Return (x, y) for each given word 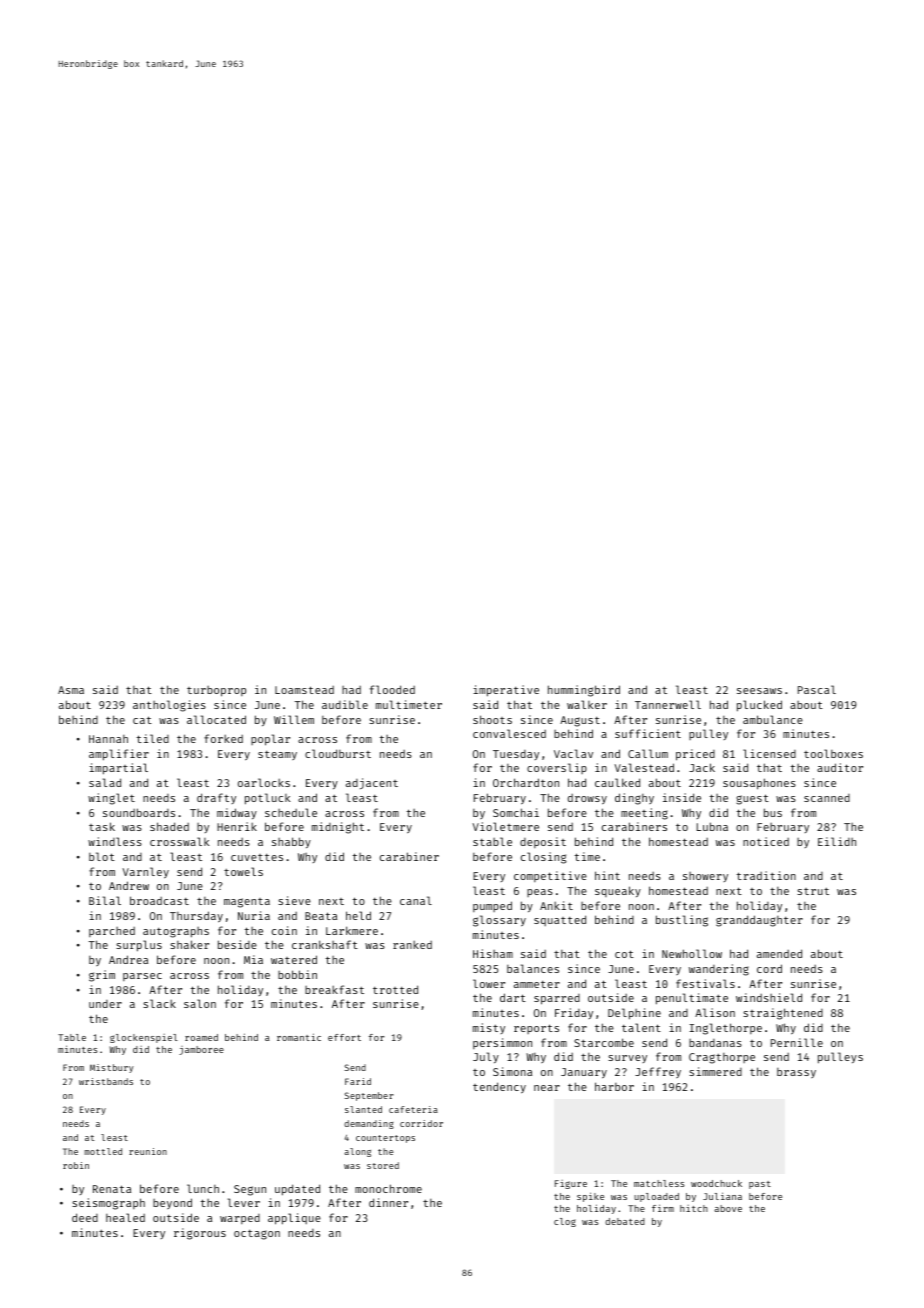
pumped (492, 906)
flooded (392, 689)
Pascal (817, 689)
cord (769, 968)
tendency (499, 1088)
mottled (103, 1151)
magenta (247, 903)
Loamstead (304, 690)
